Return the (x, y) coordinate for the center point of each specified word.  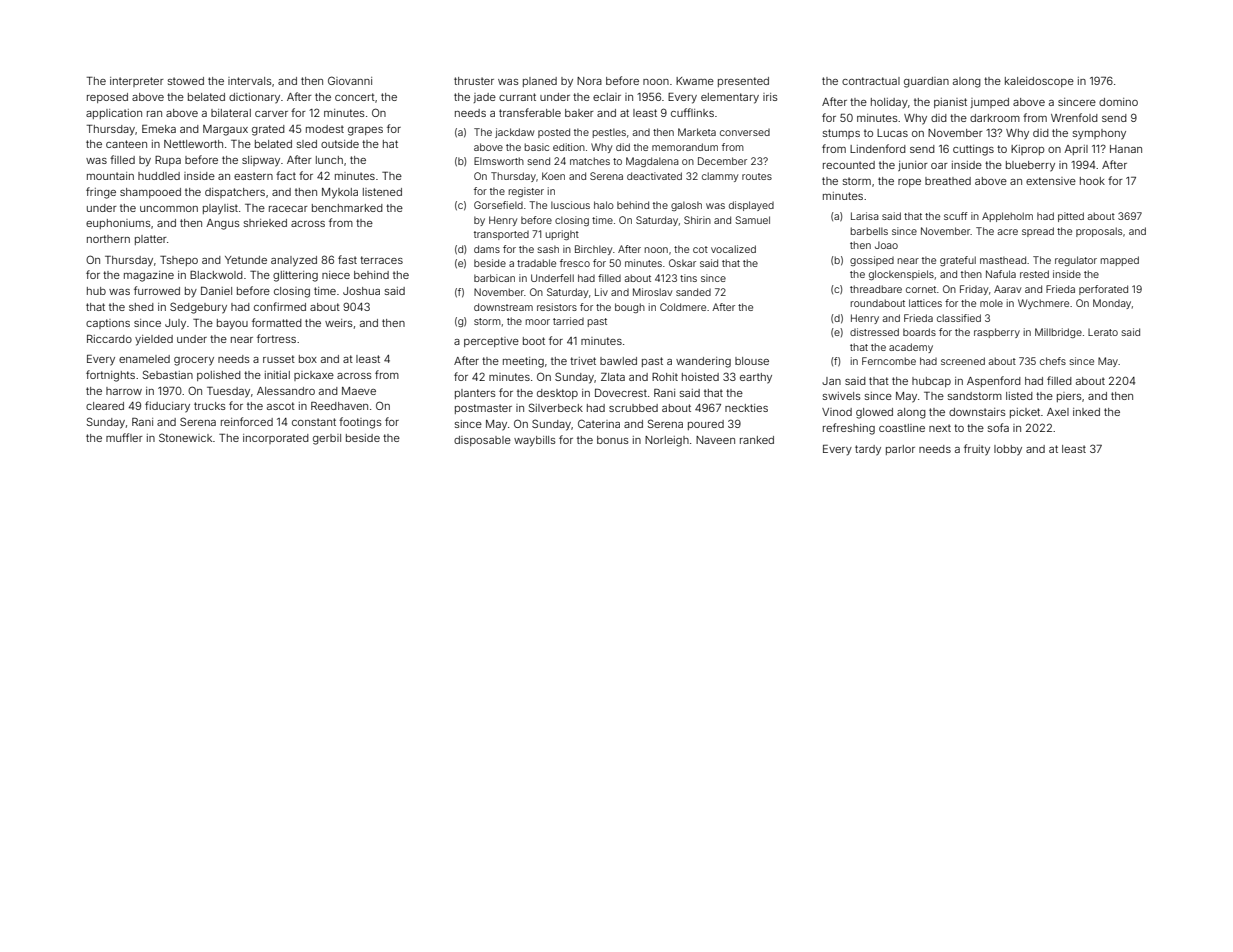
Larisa (865, 216)
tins (688, 278)
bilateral (231, 113)
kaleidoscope (1039, 82)
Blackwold (216, 275)
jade (485, 98)
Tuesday (228, 392)
